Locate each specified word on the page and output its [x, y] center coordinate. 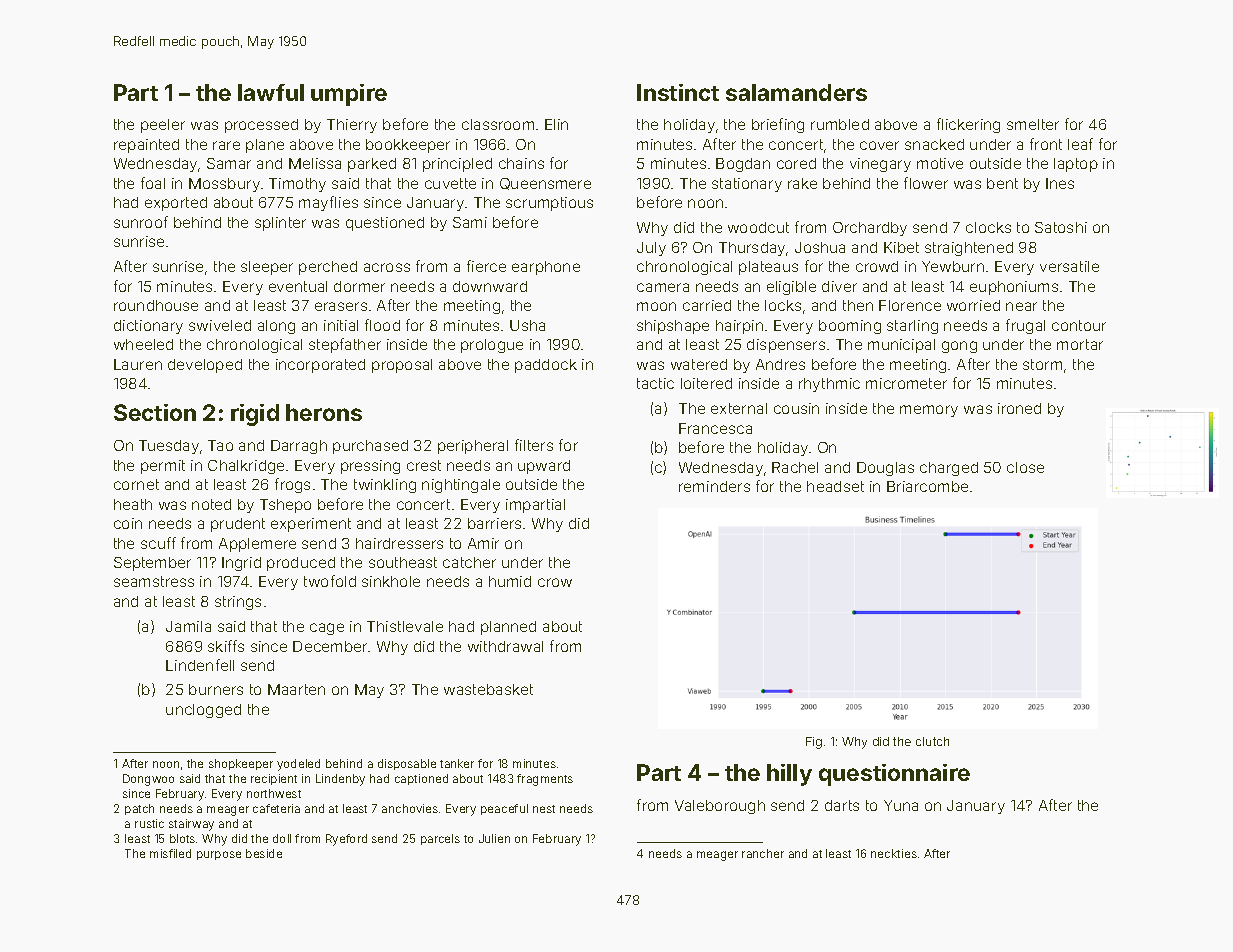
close [1025, 467]
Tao [220, 445]
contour [1079, 325]
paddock [546, 366]
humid [510, 581]
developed [205, 366]
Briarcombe [927, 486]
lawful [271, 92]
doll [282, 838]
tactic [655, 383]
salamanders [796, 92]
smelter [1033, 124]
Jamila [188, 626]
